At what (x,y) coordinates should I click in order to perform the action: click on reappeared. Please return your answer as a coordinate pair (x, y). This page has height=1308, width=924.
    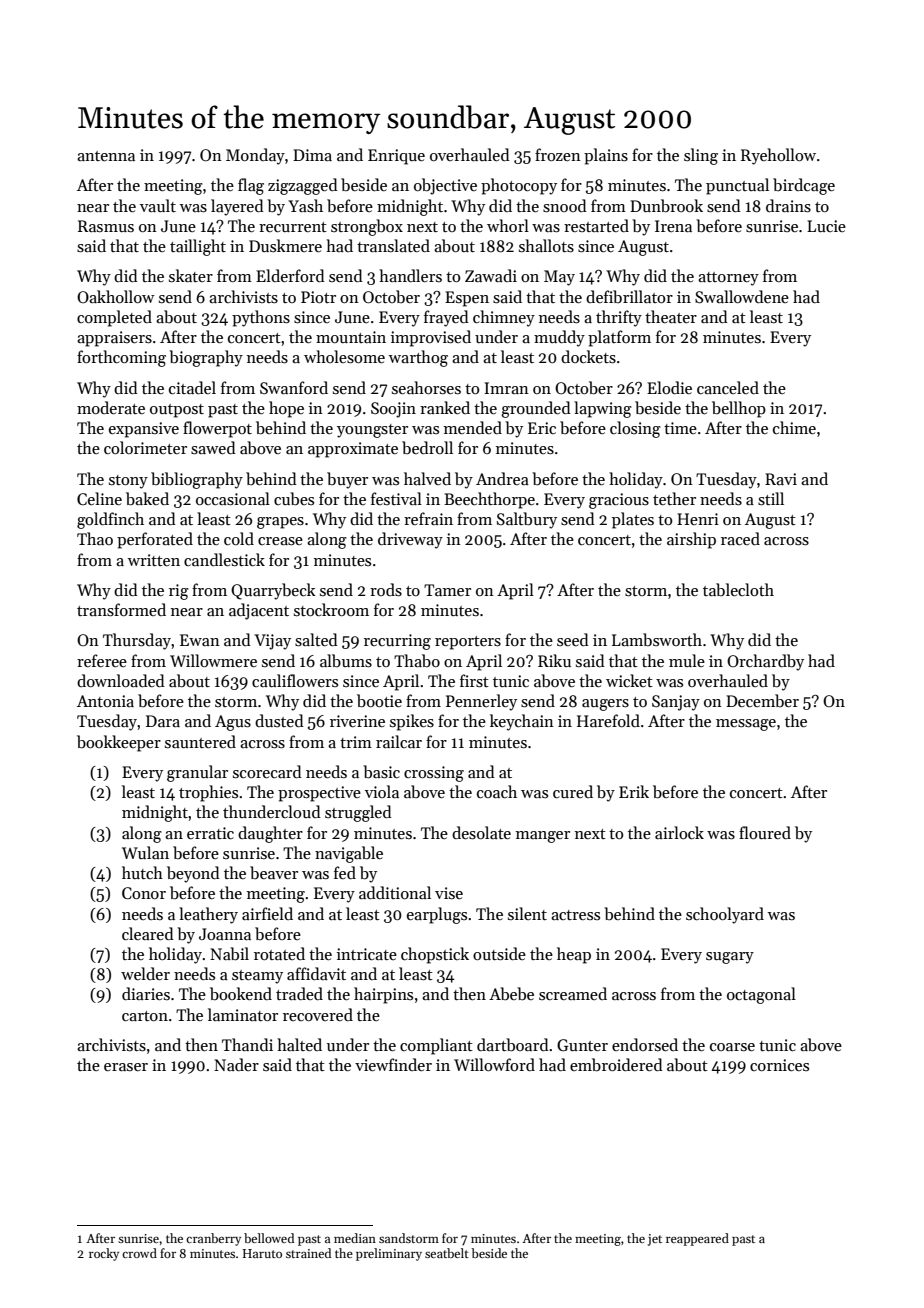
    Looking at the image, I should click on (697, 1239).
